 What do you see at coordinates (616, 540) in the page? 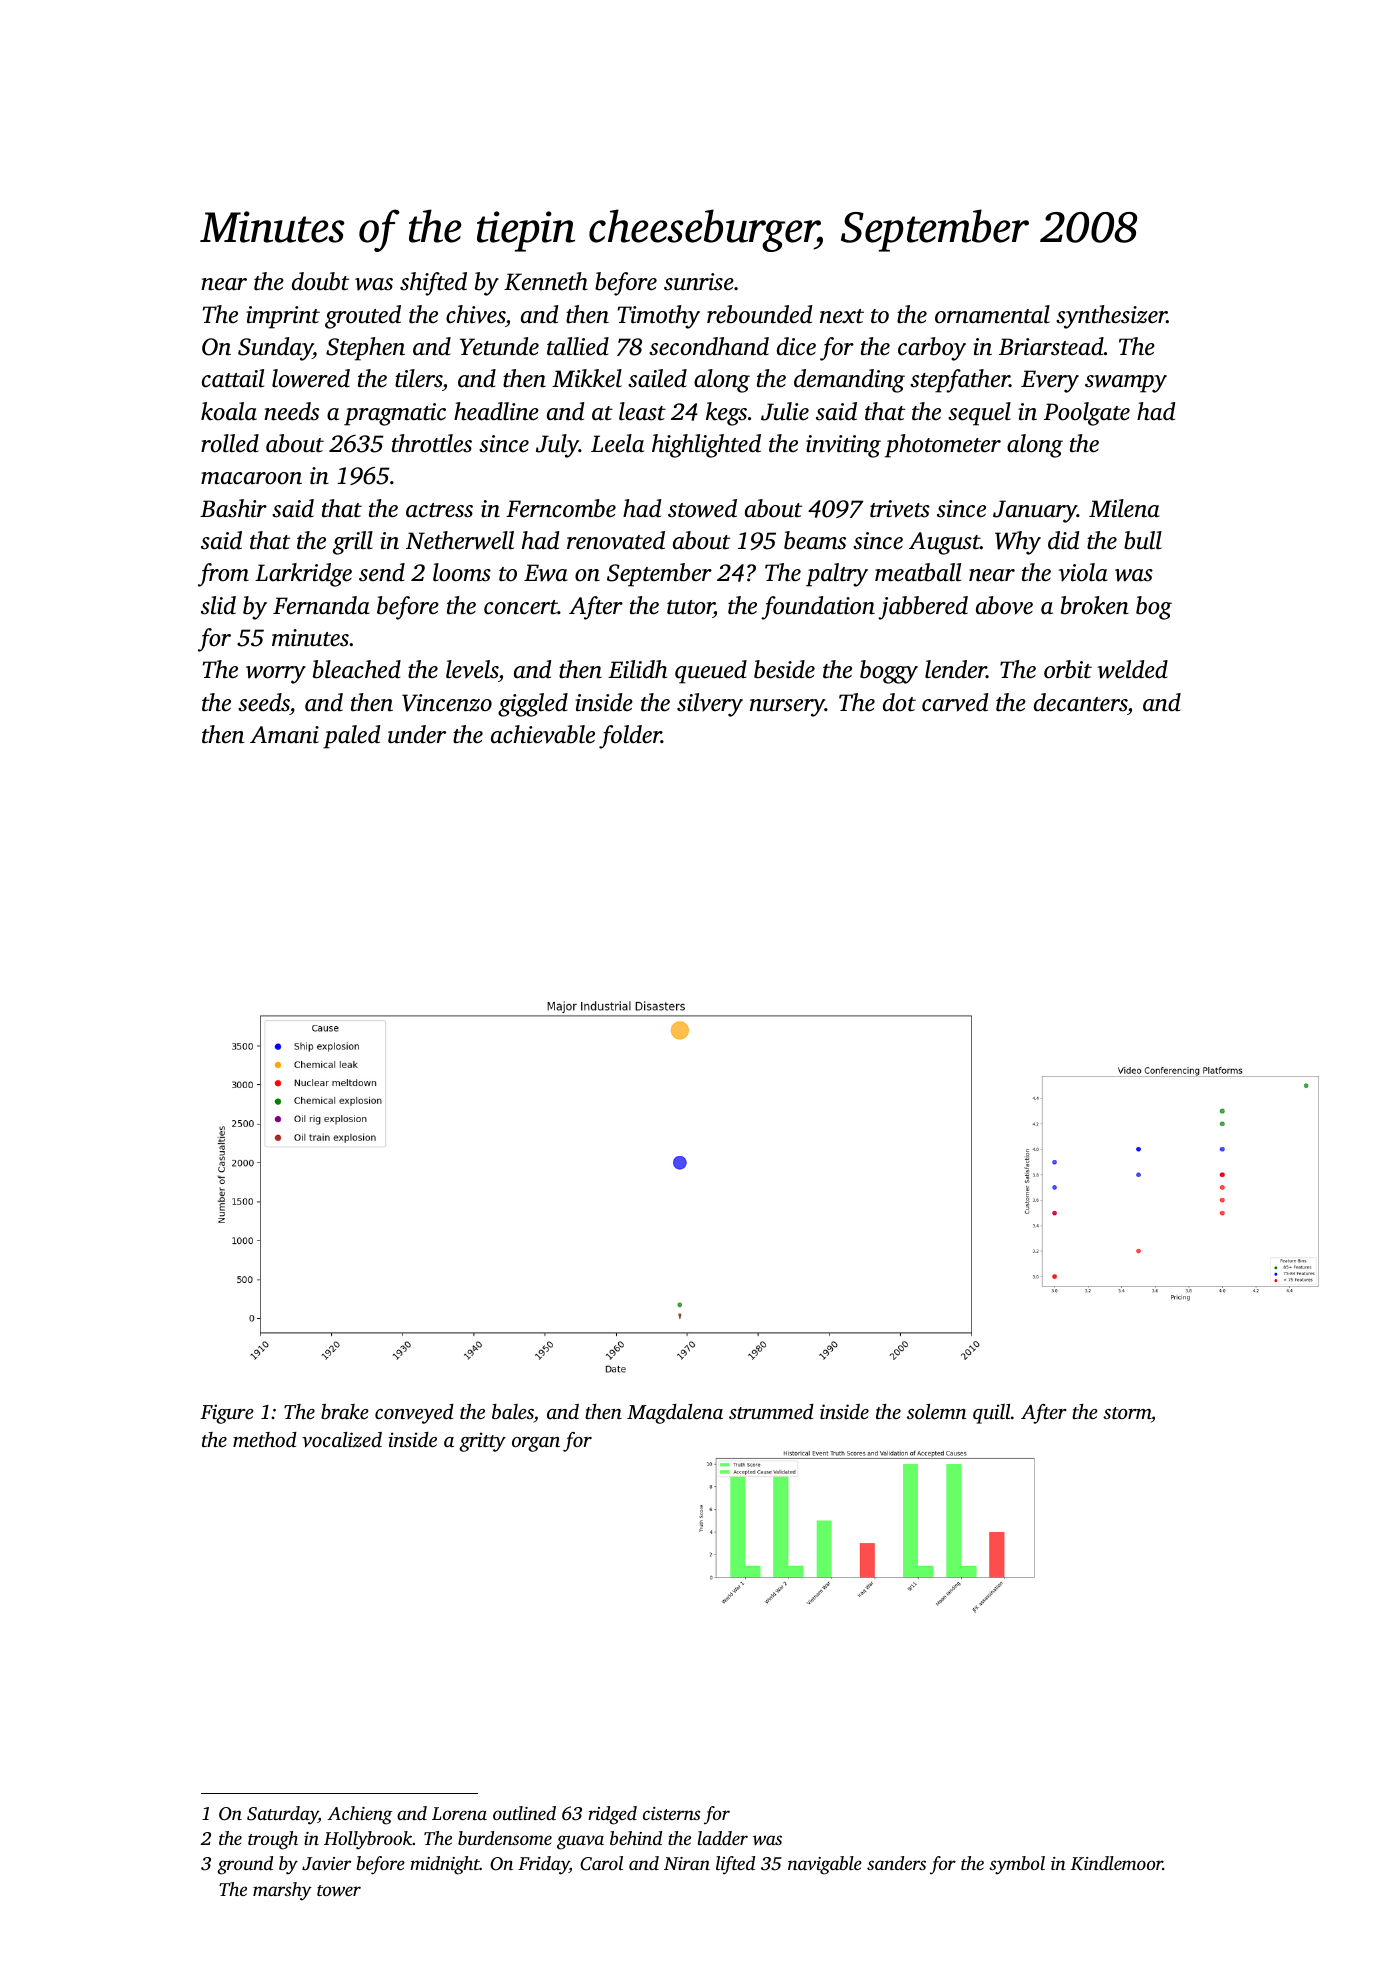
I see `renovated` at bounding box center [616, 540].
